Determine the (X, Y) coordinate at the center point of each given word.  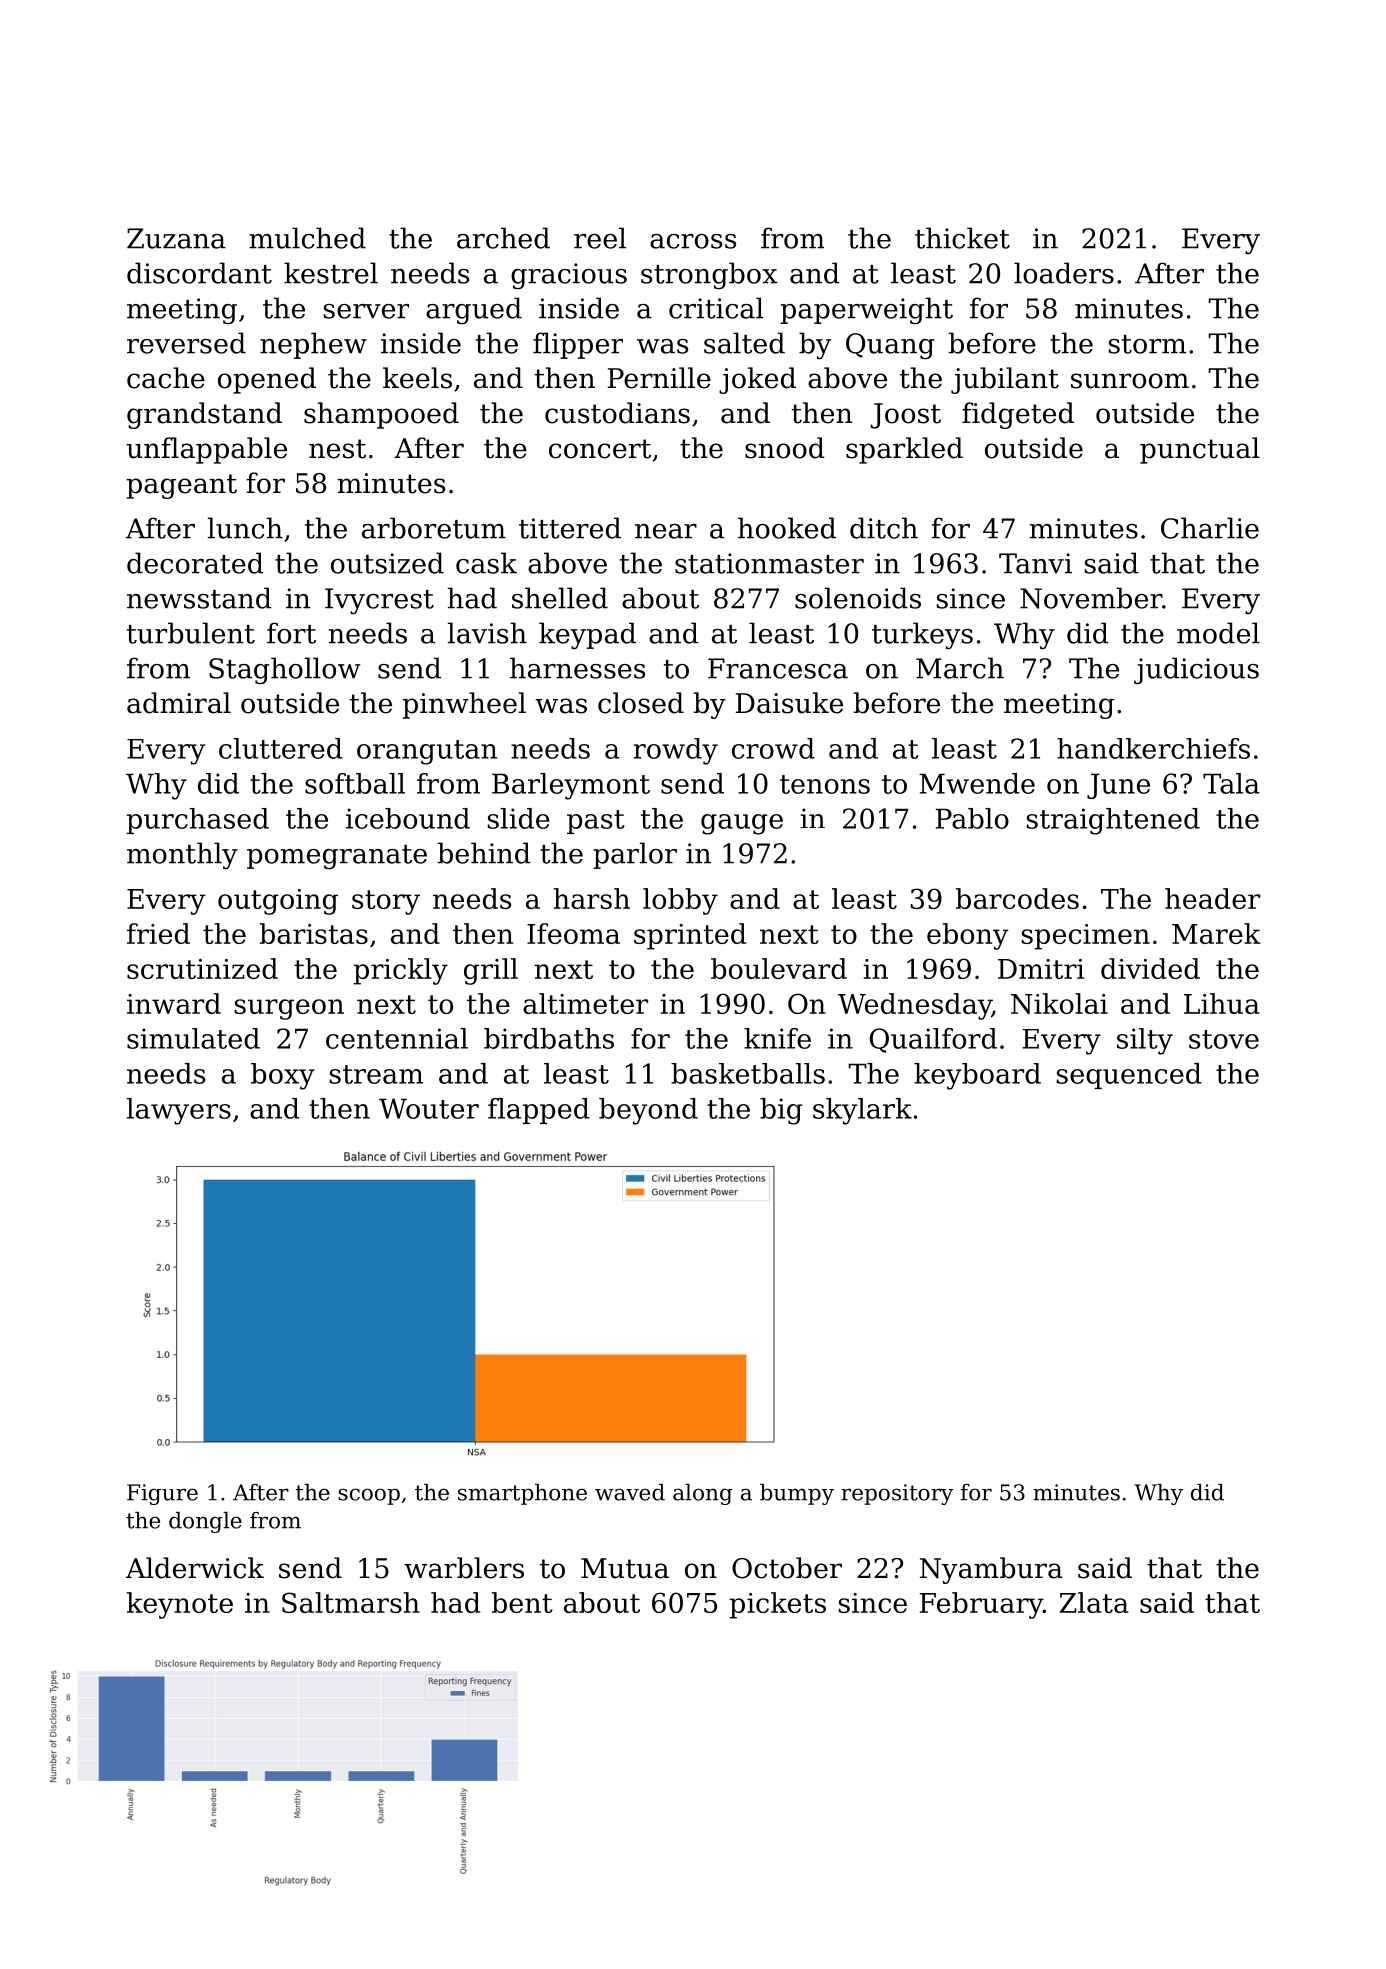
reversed (186, 343)
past (596, 822)
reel (600, 238)
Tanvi (1035, 563)
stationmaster (769, 563)
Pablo (972, 818)
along (702, 1494)
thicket (962, 238)
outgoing (278, 902)
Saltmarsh (351, 1602)
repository (897, 1494)
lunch (245, 528)
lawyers (179, 1111)
